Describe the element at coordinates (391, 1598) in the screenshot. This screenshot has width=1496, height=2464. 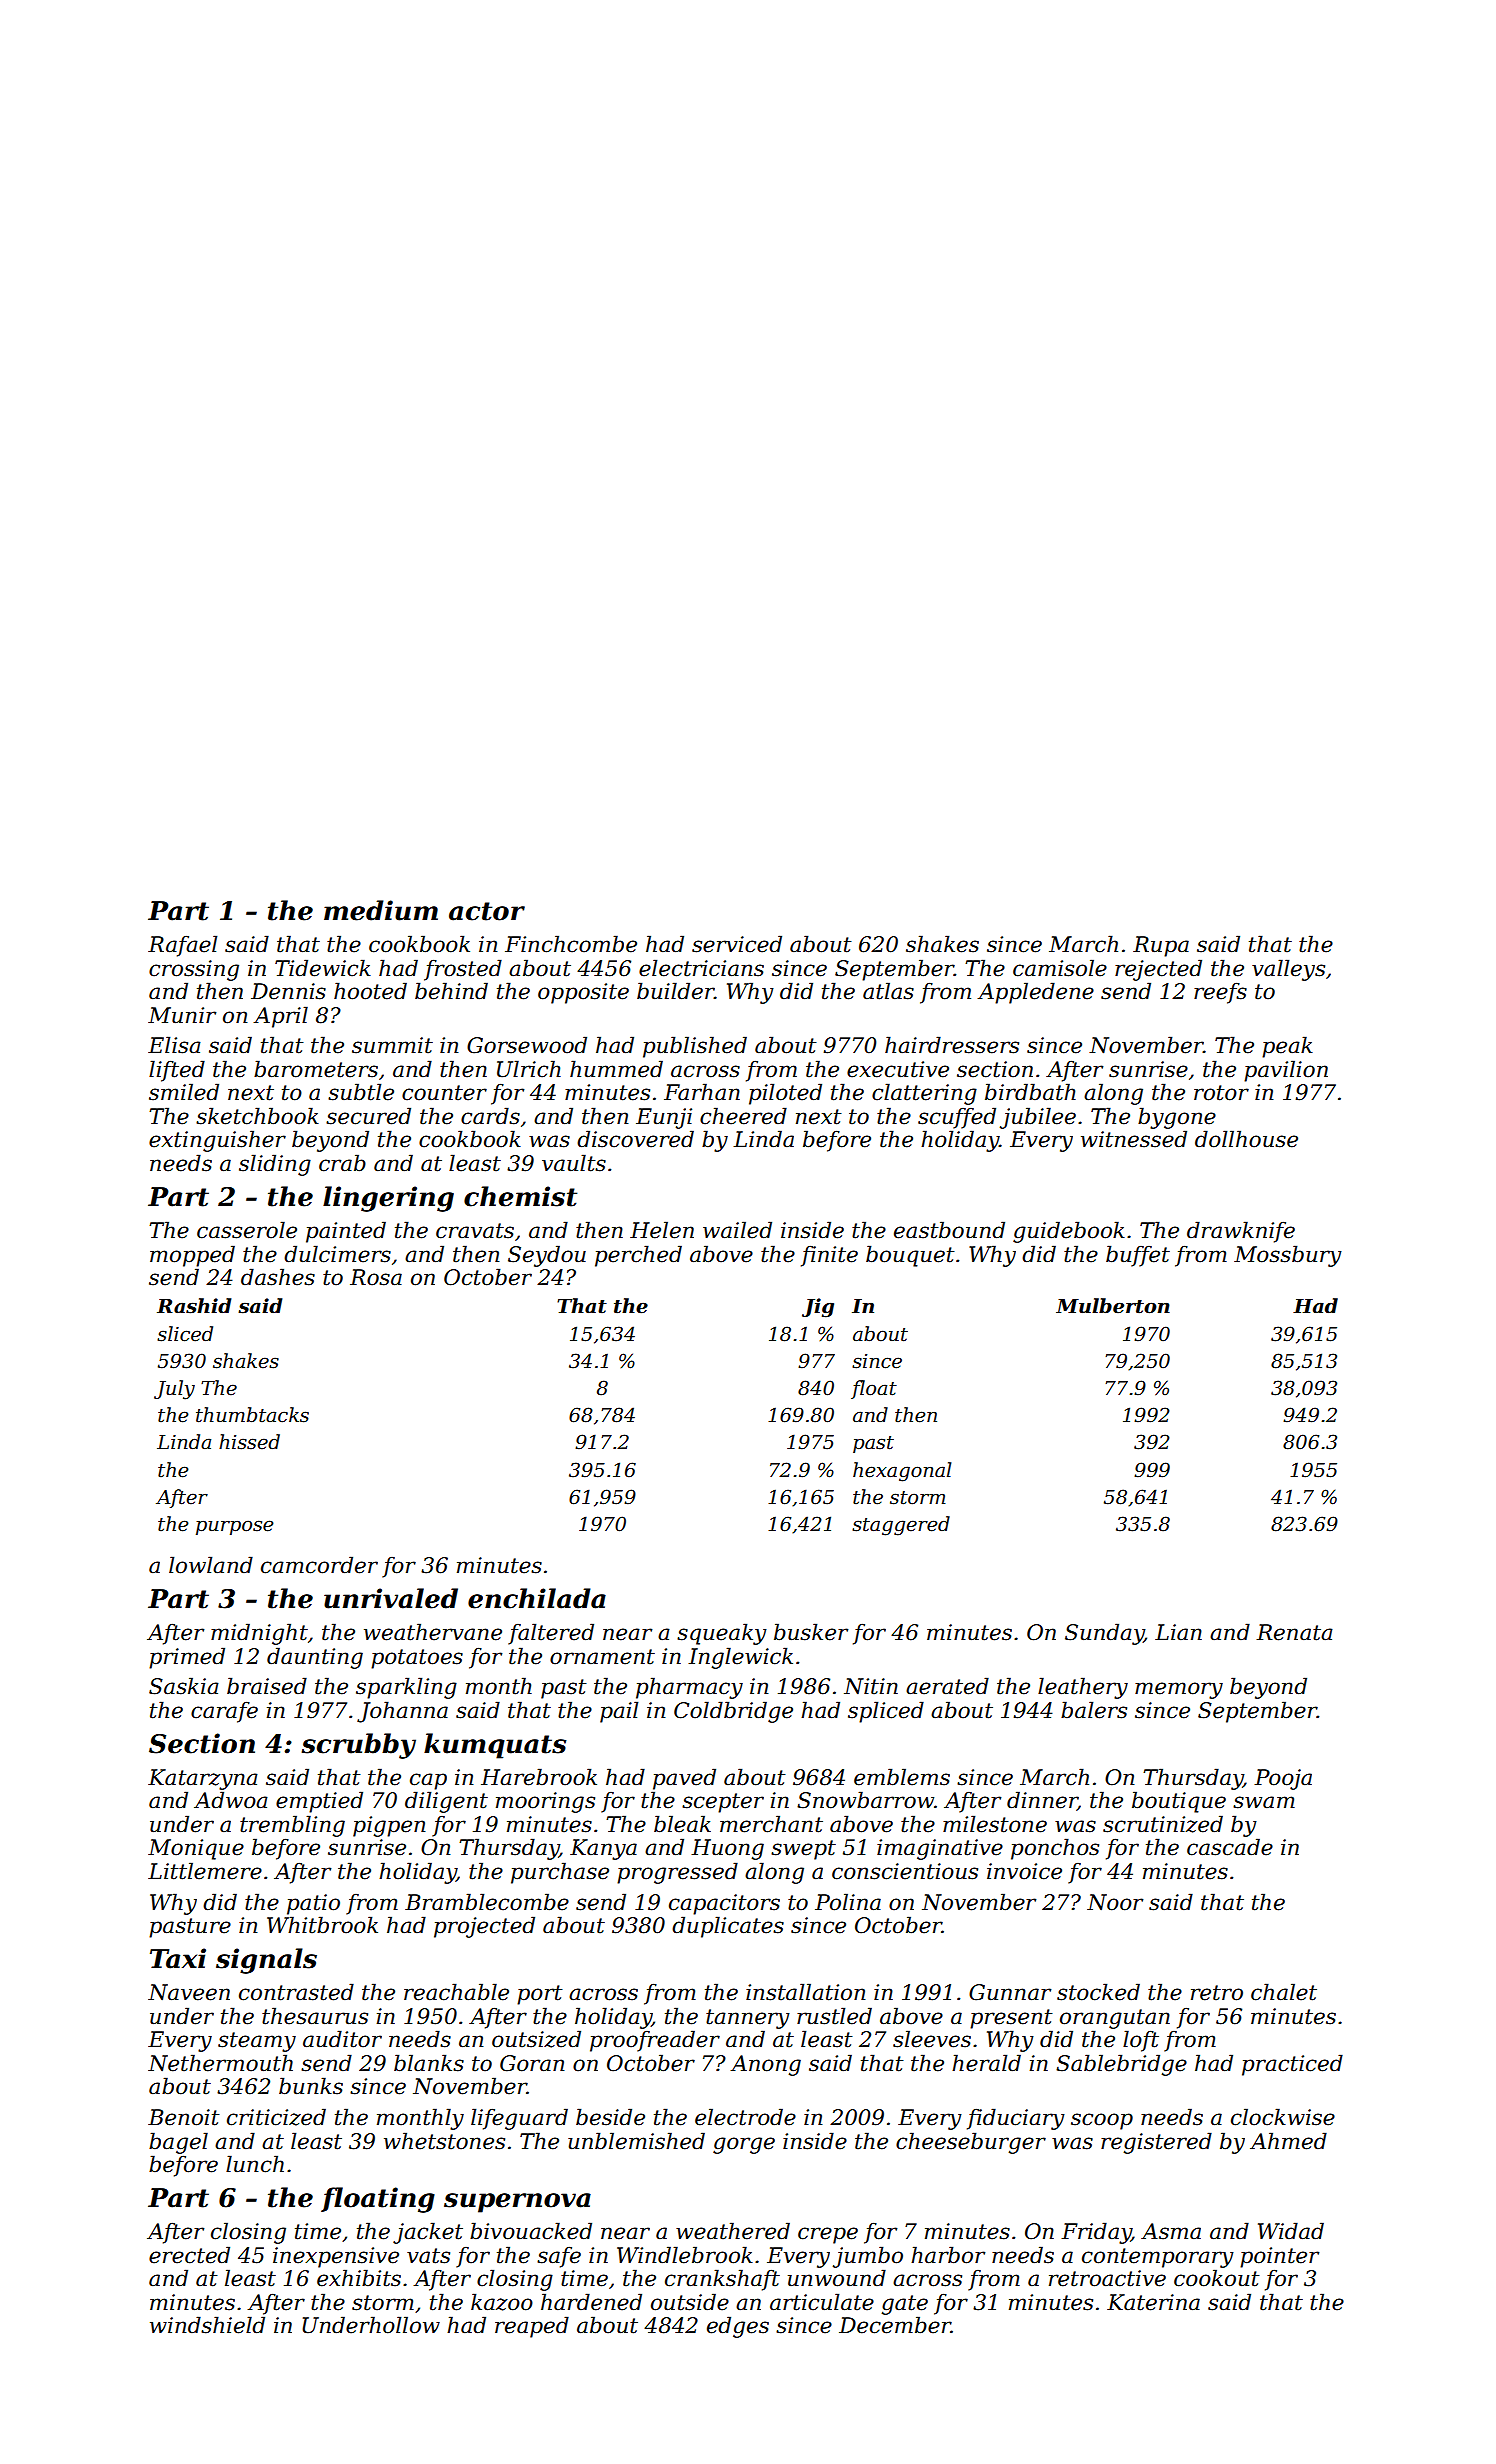
I see `unrivaled` at that location.
